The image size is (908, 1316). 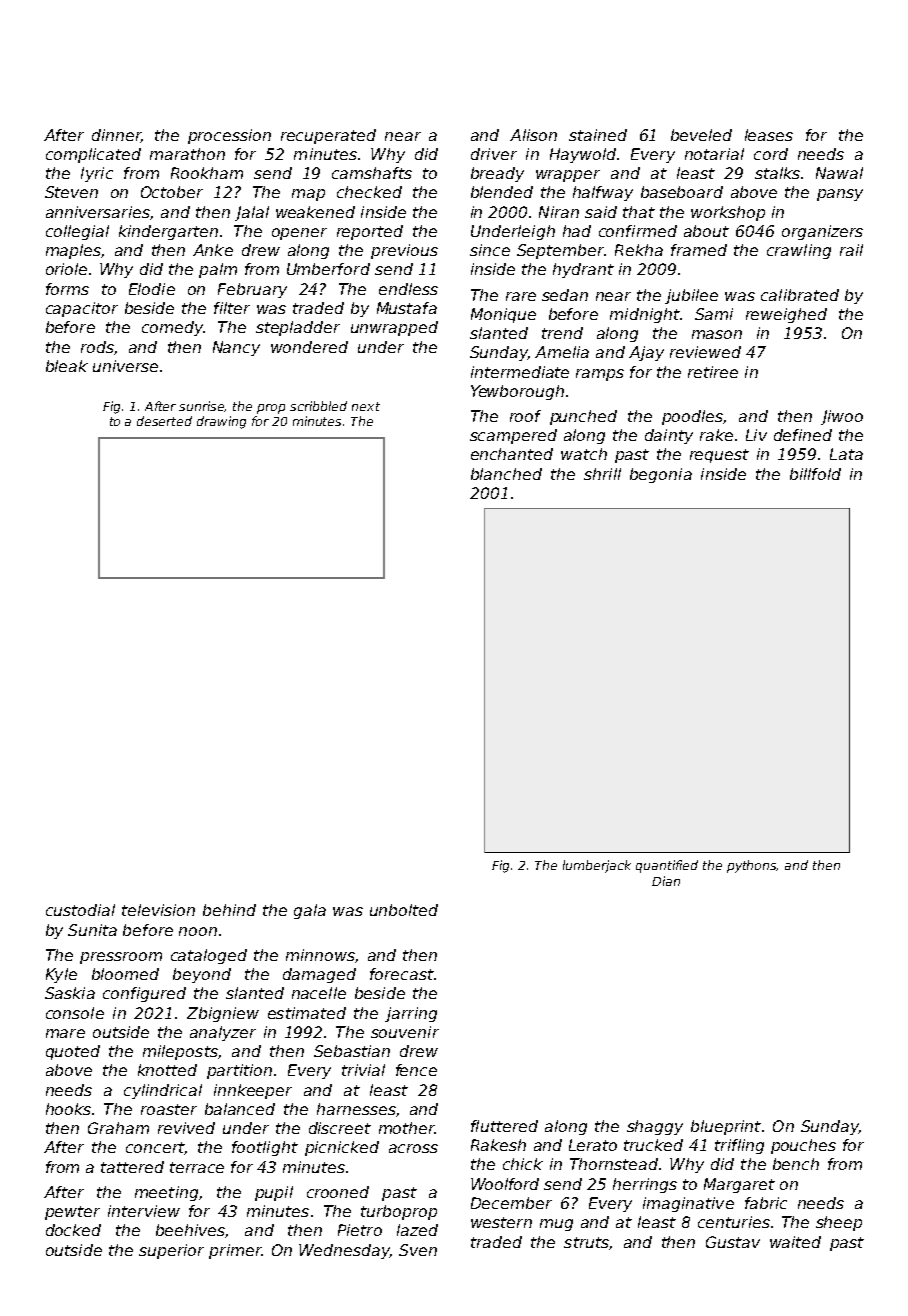 What do you see at coordinates (520, 372) in the screenshot?
I see `intermediate` at bounding box center [520, 372].
